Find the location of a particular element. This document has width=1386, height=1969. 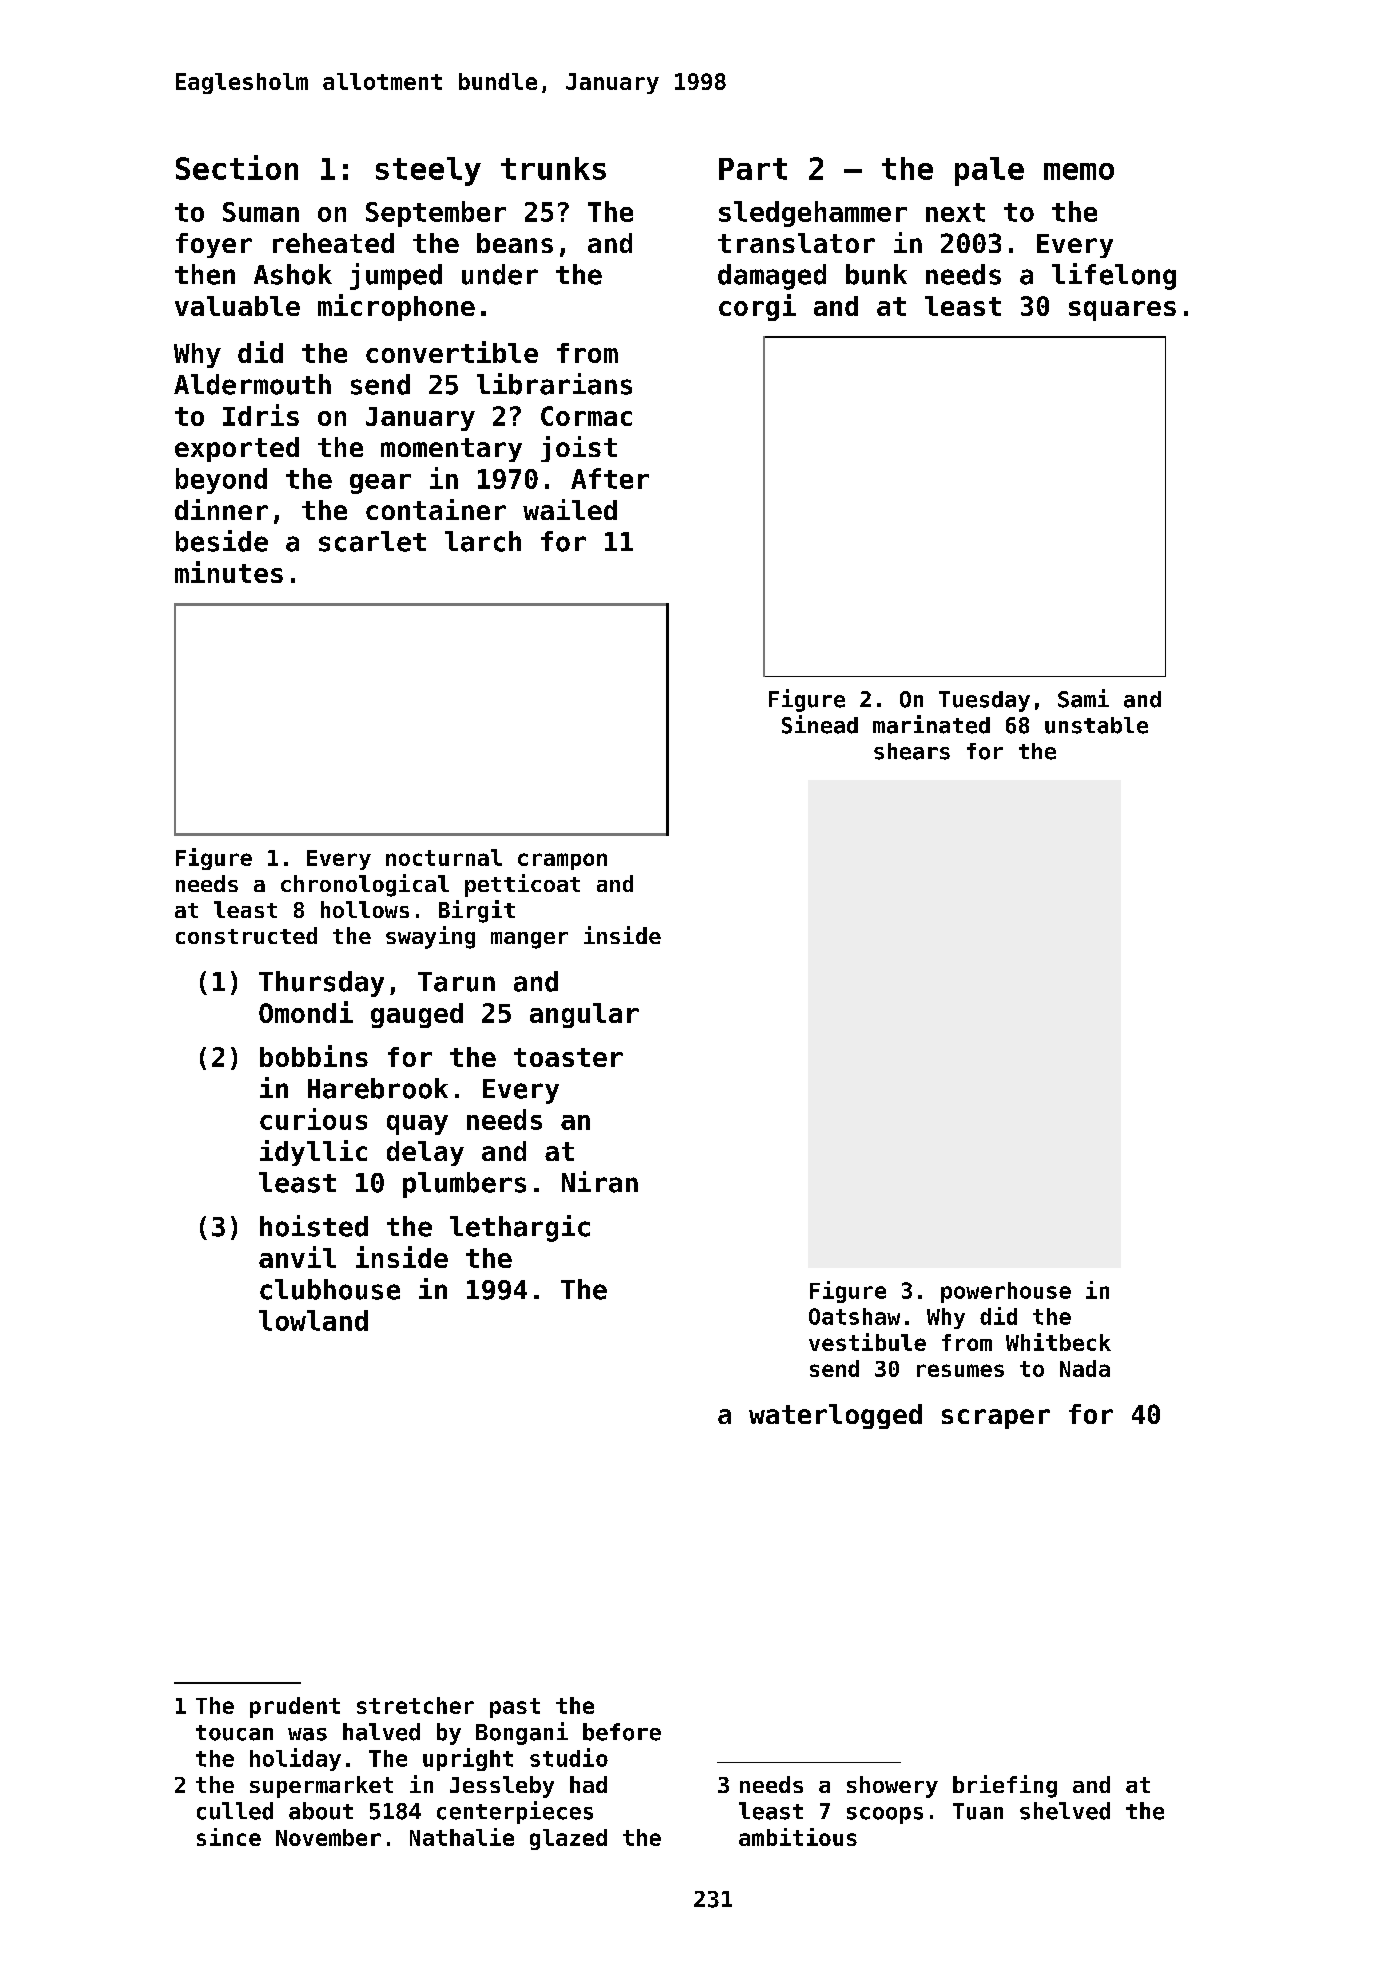

scraper is located at coordinates (996, 1419).
